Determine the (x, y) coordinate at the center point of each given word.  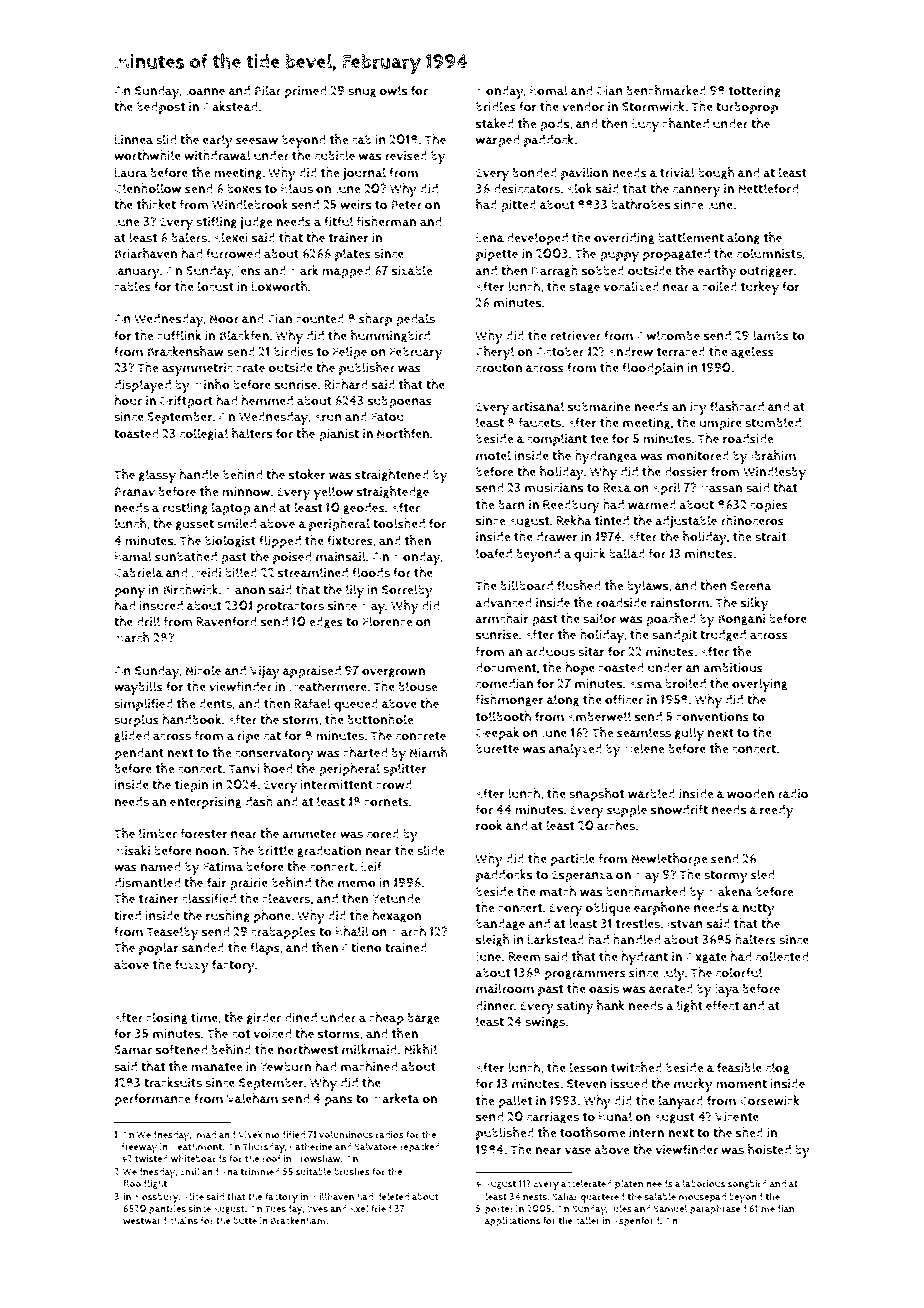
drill (148, 621)
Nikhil (420, 1049)
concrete (421, 736)
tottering (755, 92)
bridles (496, 106)
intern (646, 1133)
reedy (776, 811)
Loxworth (280, 286)
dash (259, 801)
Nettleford (768, 188)
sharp (375, 320)
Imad (205, 1134)
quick (589, 555)
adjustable (686, 522)
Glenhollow (147, 188)
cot (241, 1034)
